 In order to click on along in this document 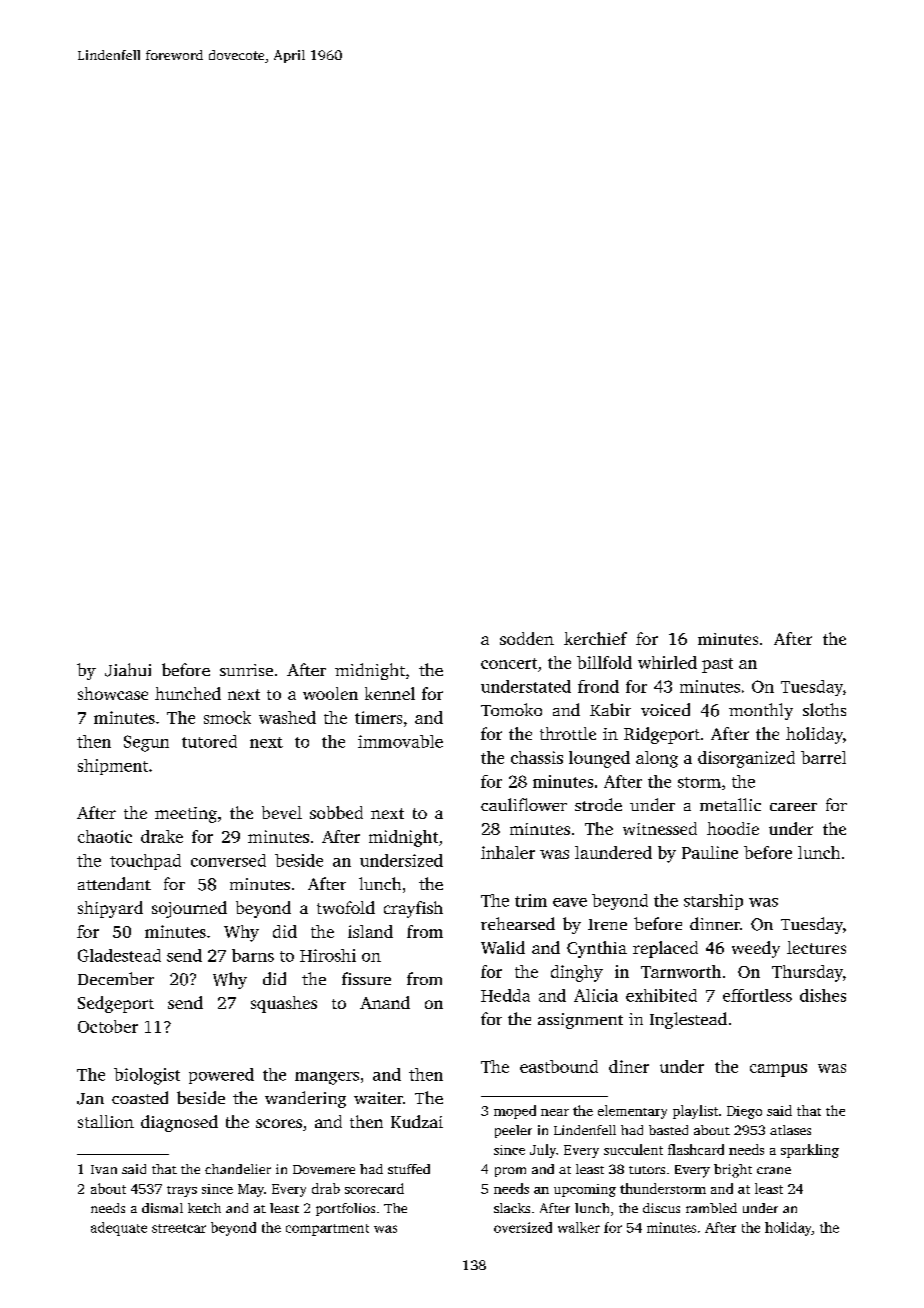, I will do `click(657, 759)`.
